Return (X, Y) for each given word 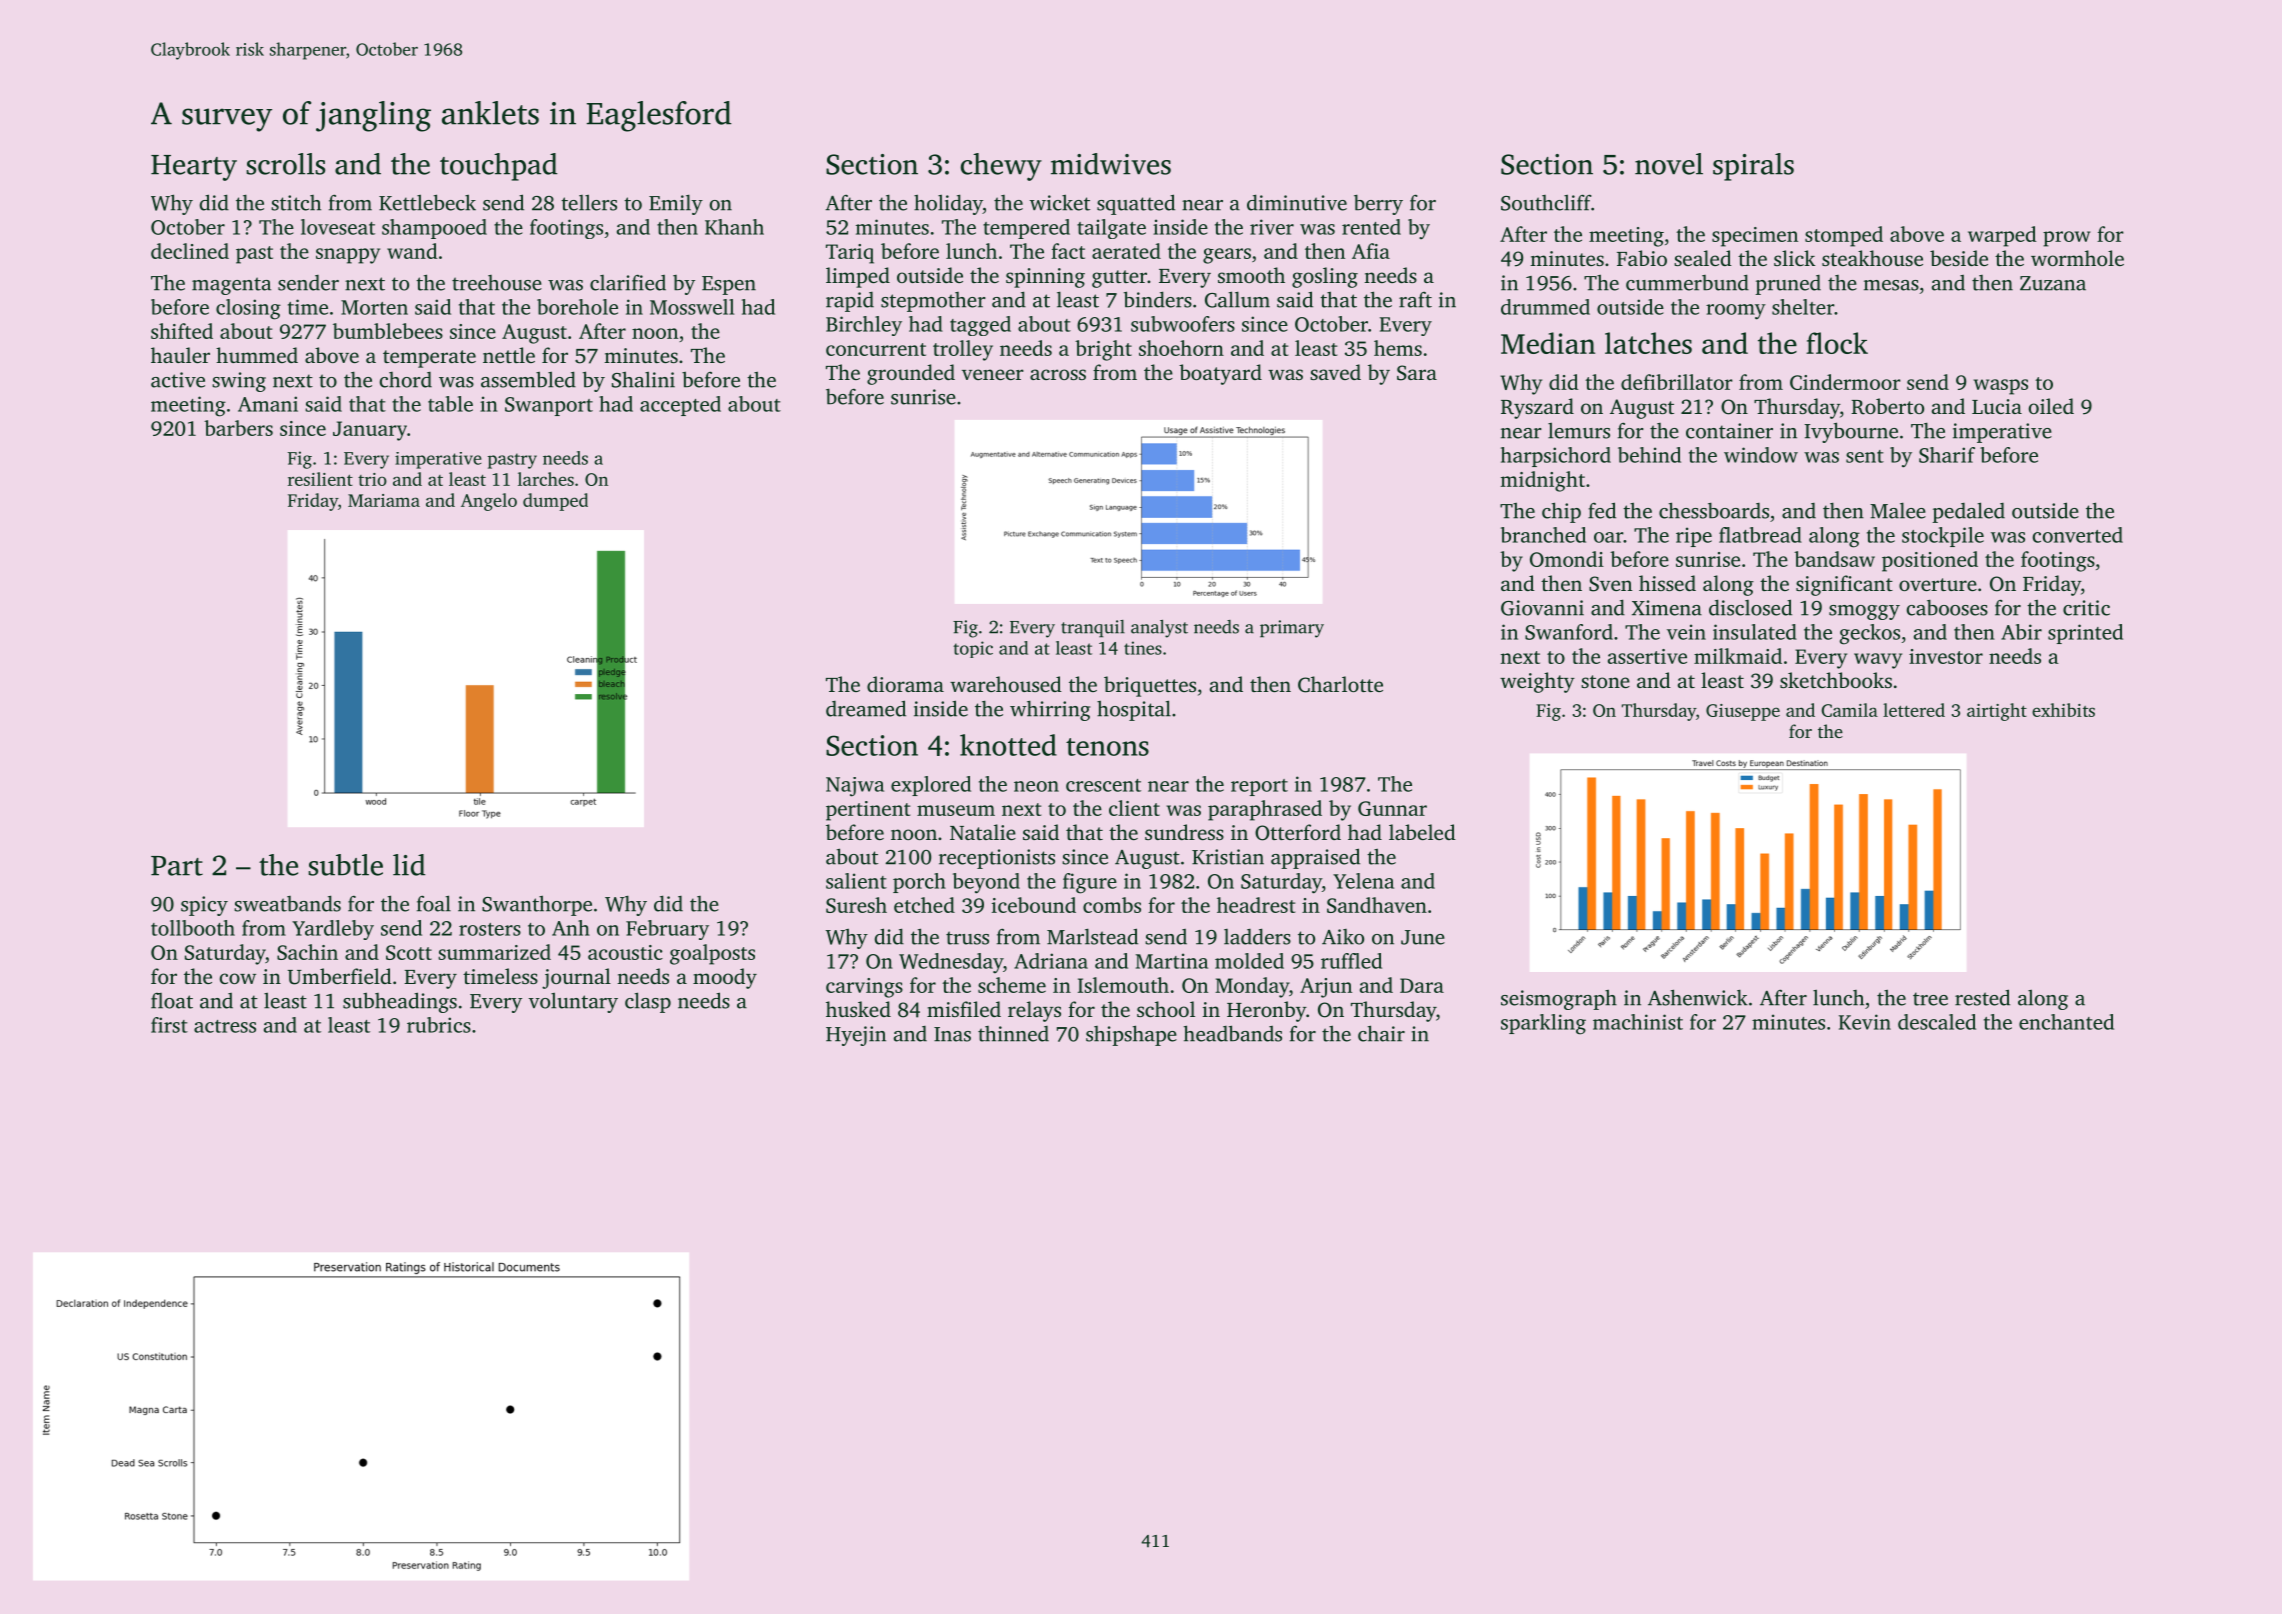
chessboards (1714, 510)
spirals (1753, 167)
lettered (1914, 710)
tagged (980, 326)
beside (1959, 258)
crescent (1103, 785)
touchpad (499, 167)
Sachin (307, 952)
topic (973, 649)
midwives (1111, 164)
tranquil (1093, 628)
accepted (680, 406)
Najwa (855, 787)
